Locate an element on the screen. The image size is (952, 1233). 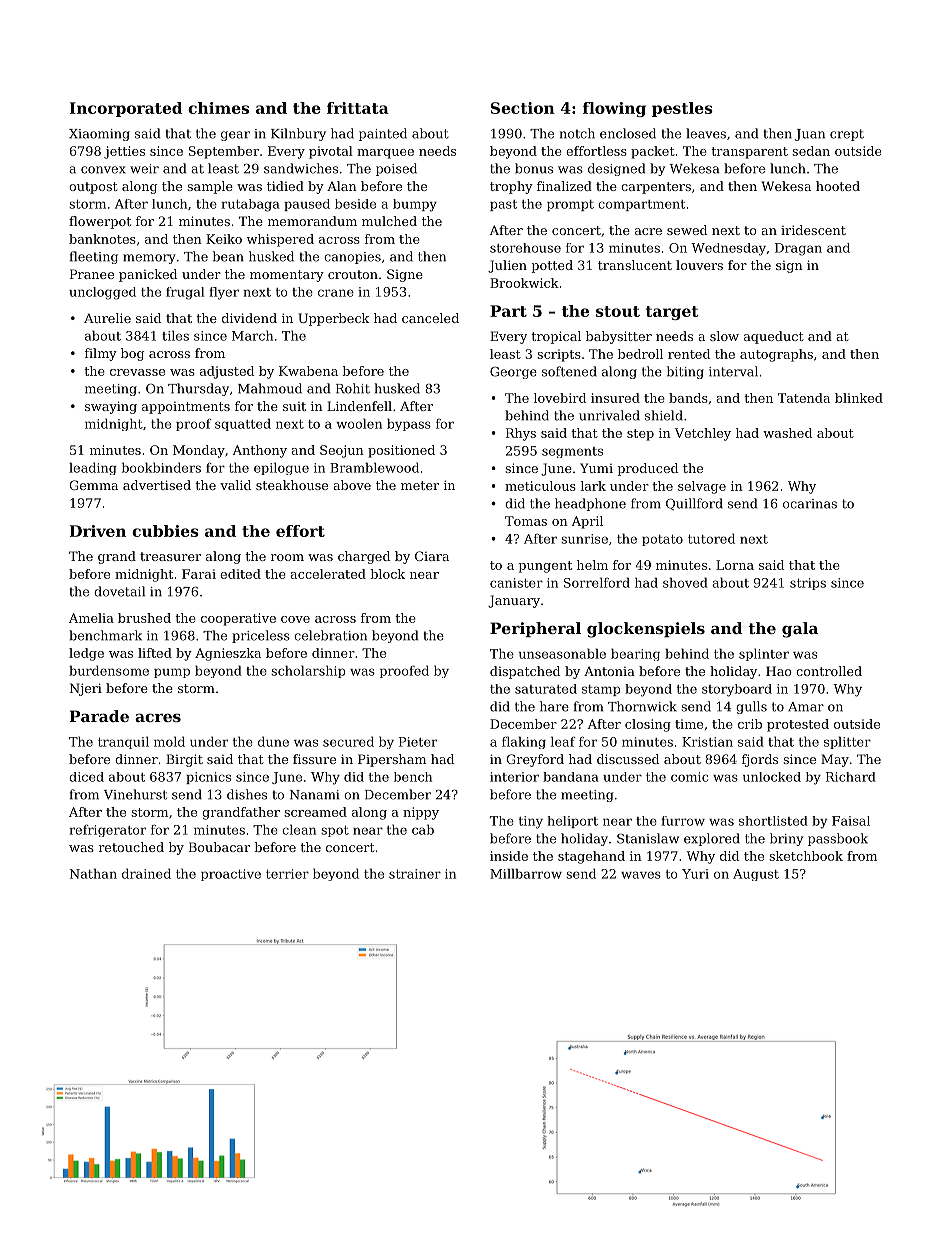
Vetchley is located at coordinates (703, 434).
